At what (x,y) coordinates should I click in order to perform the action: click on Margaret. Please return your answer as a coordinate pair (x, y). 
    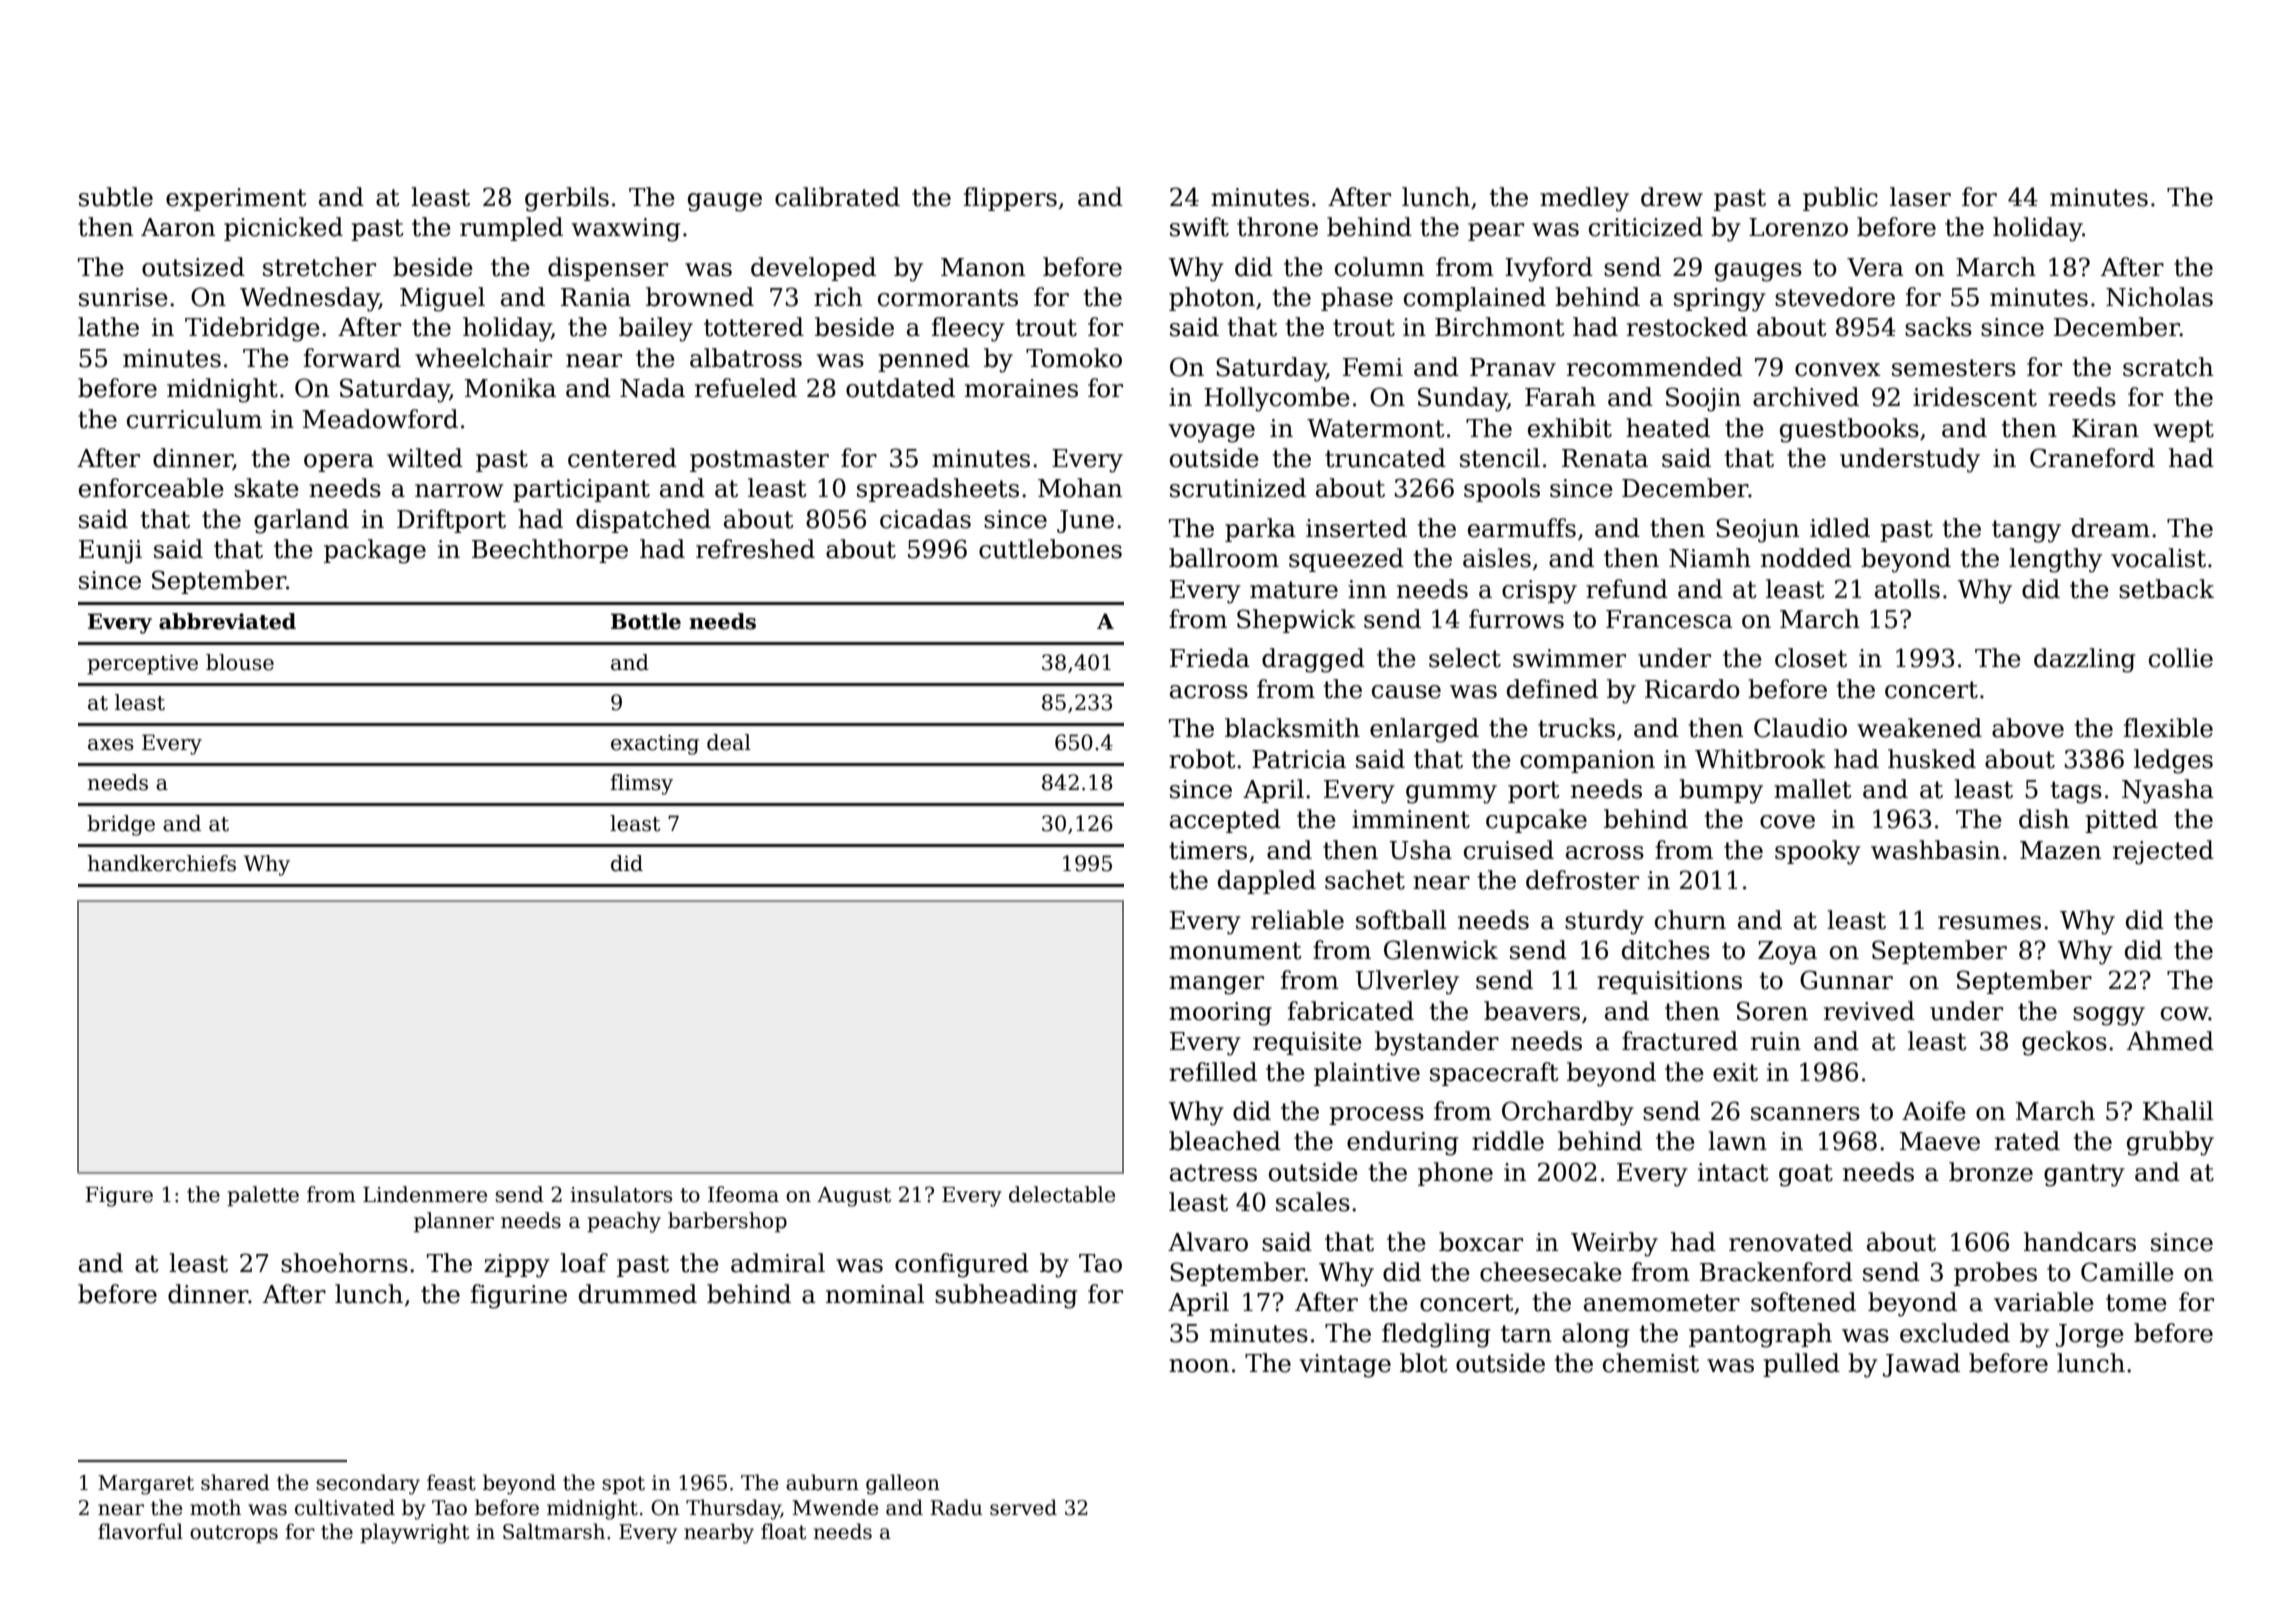
    Looking at the image, I should click on (146, 1485).
